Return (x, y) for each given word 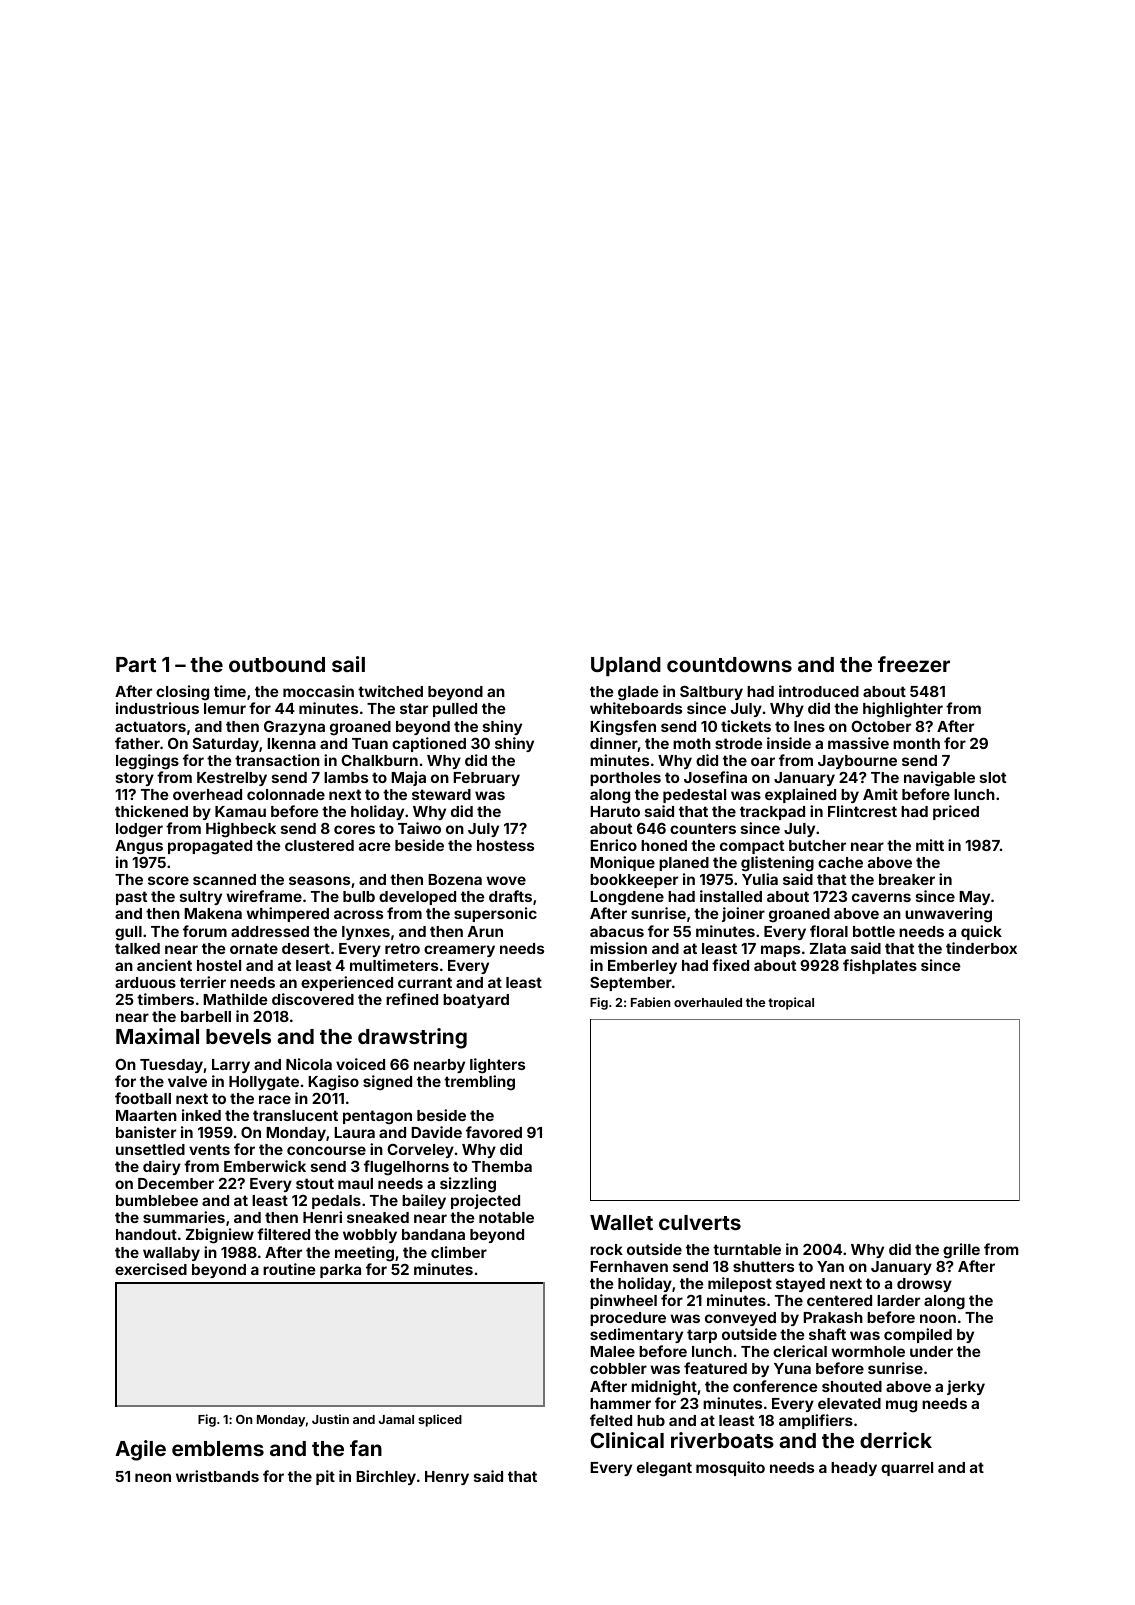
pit (325, 1477)
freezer (914, 664)
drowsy (924, 1285)
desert (306, 948)
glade (638, 693)
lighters (497, 1066)
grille (961, 1251)
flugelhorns (406, 1168)
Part (136, 664)
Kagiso (333, 1083)
